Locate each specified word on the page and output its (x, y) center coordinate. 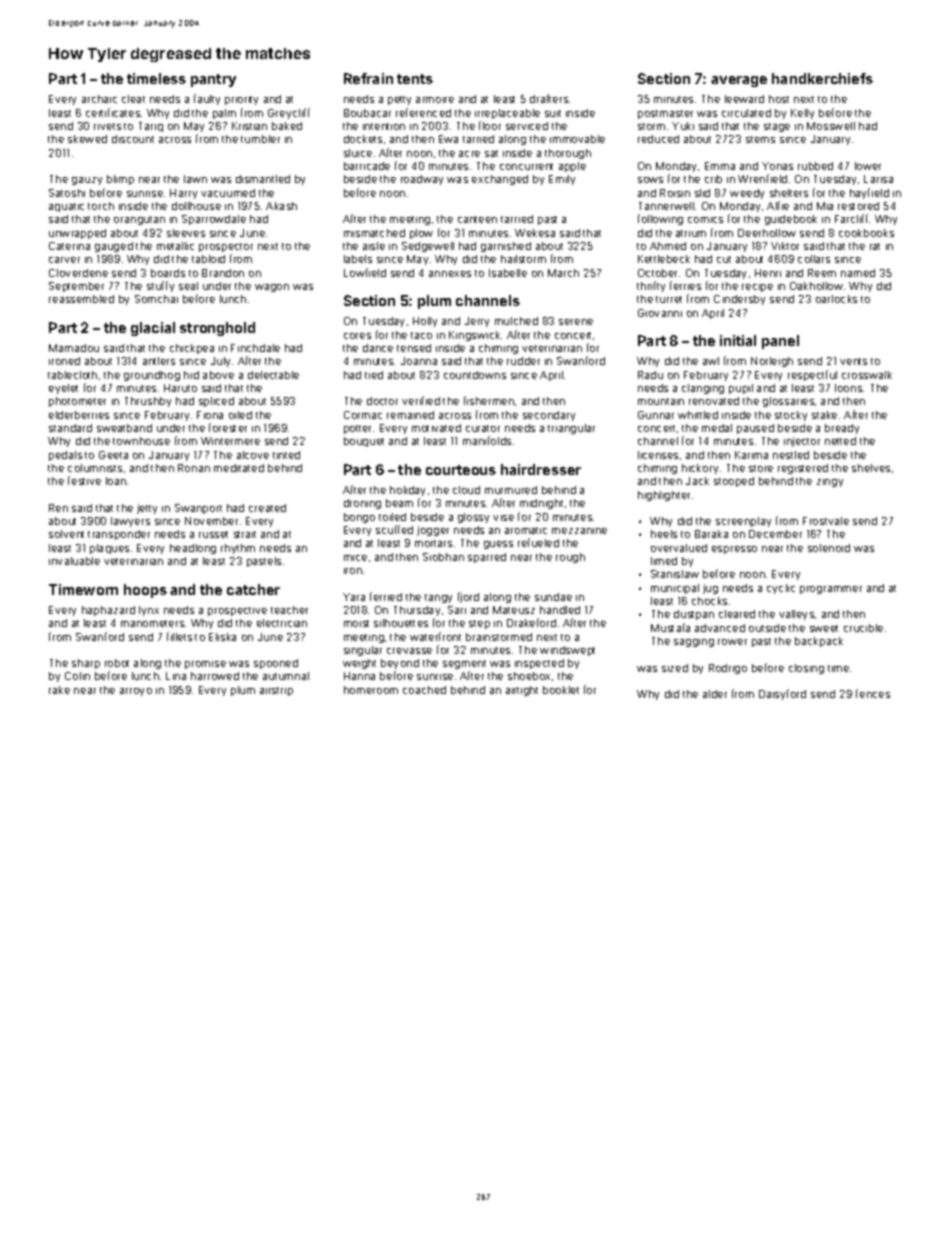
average (739, 81)
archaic (99, 99)
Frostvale (826, 521)
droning (362, 504)
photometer (77, 402)
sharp (86, 664)
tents (415, 79)
